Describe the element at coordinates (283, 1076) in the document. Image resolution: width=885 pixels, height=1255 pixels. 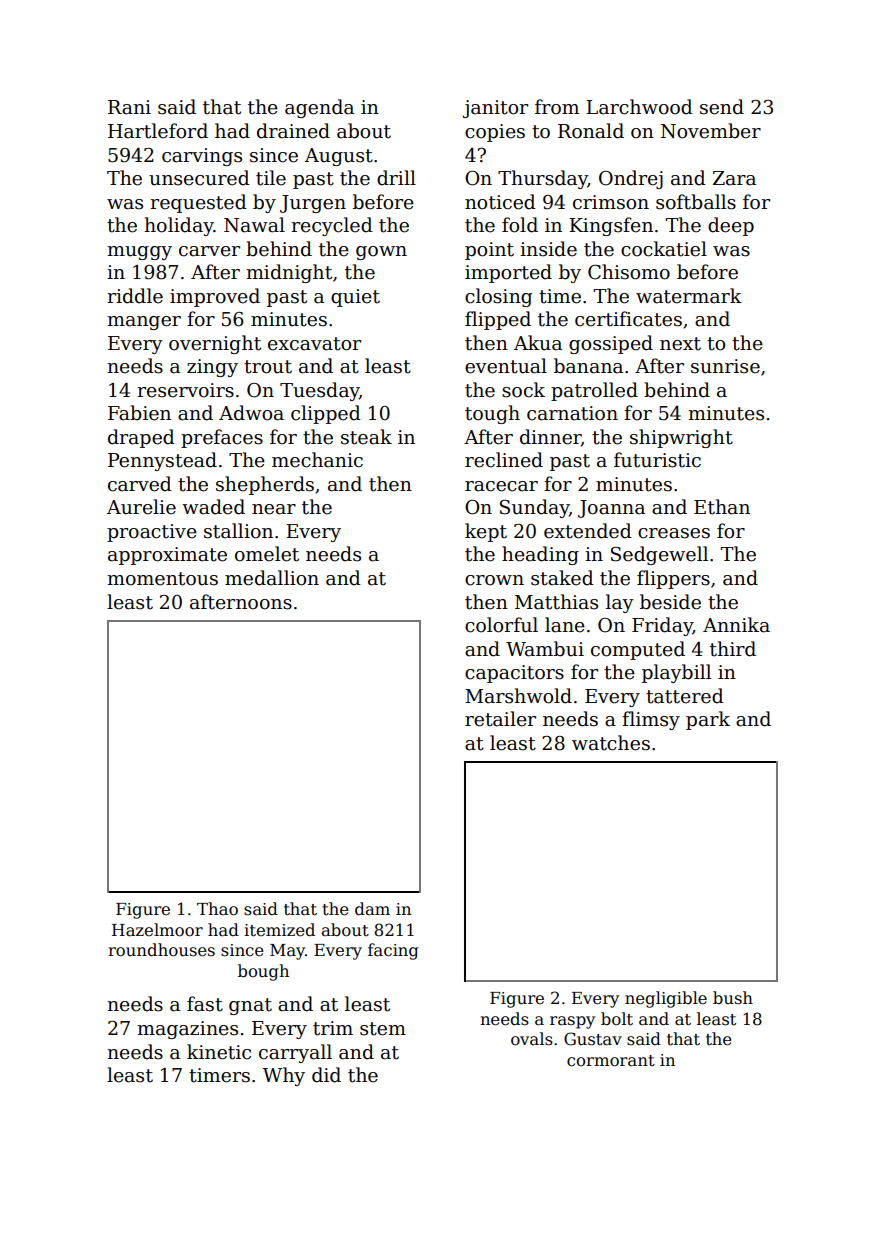
I see `Why` at that location.
